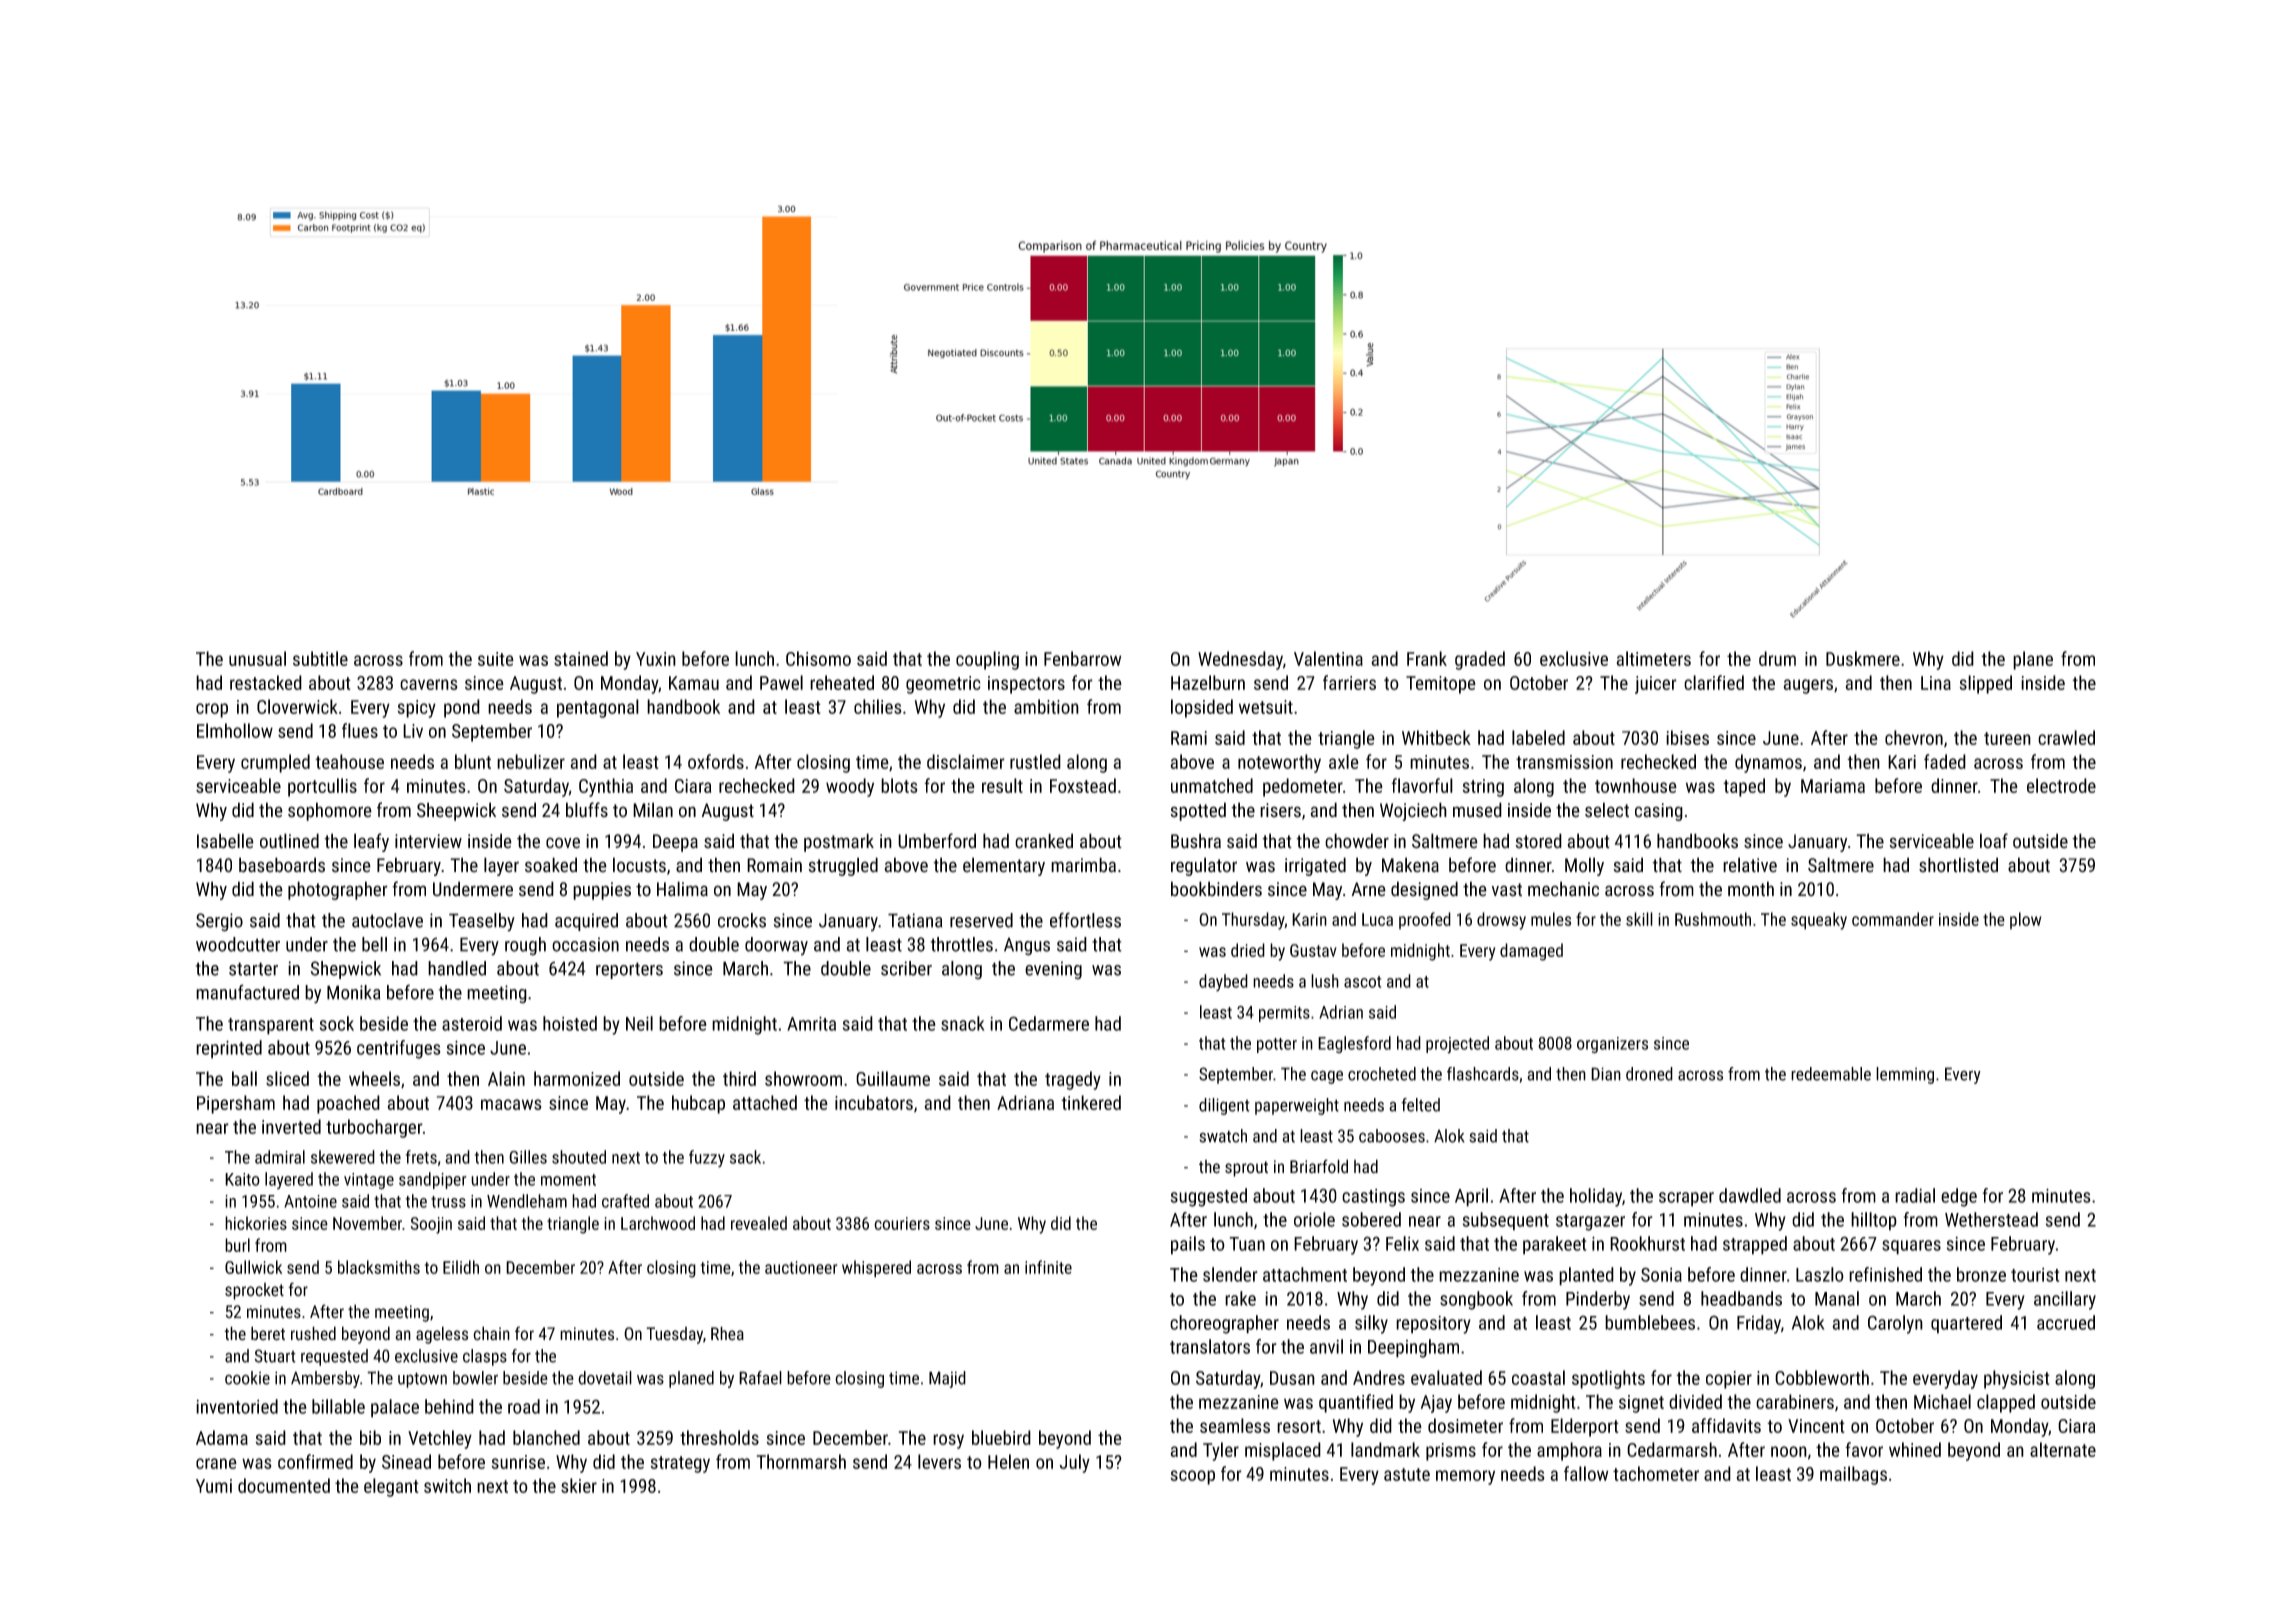 This image has width=2292, height=1620. What do you see at coordinates (212, 710) in the image?
I see `crop` at bounding box center [212, 710].
